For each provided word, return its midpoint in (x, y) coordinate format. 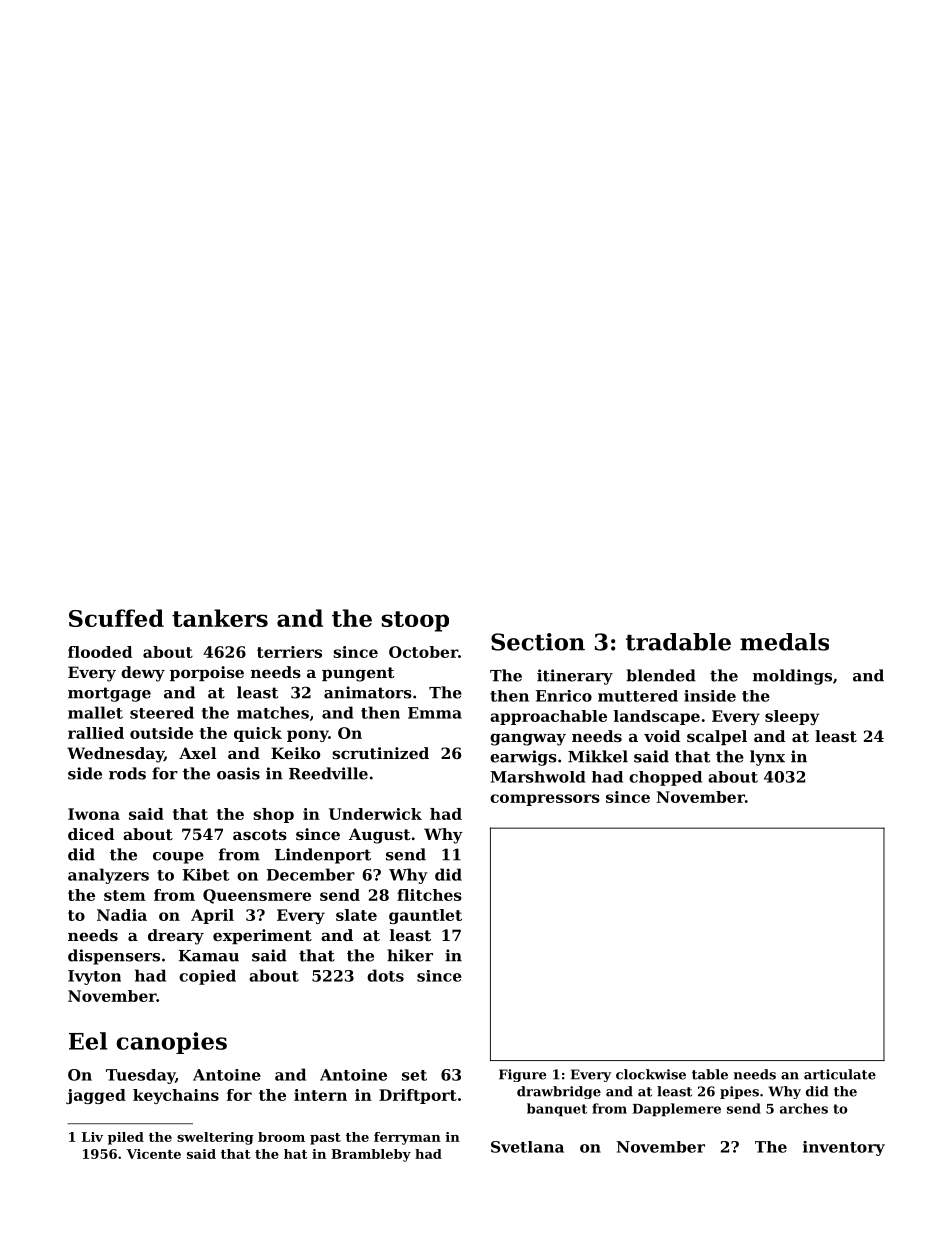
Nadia (122, 915)
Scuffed (116, 618)
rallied (96, 733)
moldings (792, 677)
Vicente (153, 1154)
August (380, 836)
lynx (767, 758)
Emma (435, 713)
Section (538, 642)
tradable (678, 642)
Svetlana (527, 1147)
